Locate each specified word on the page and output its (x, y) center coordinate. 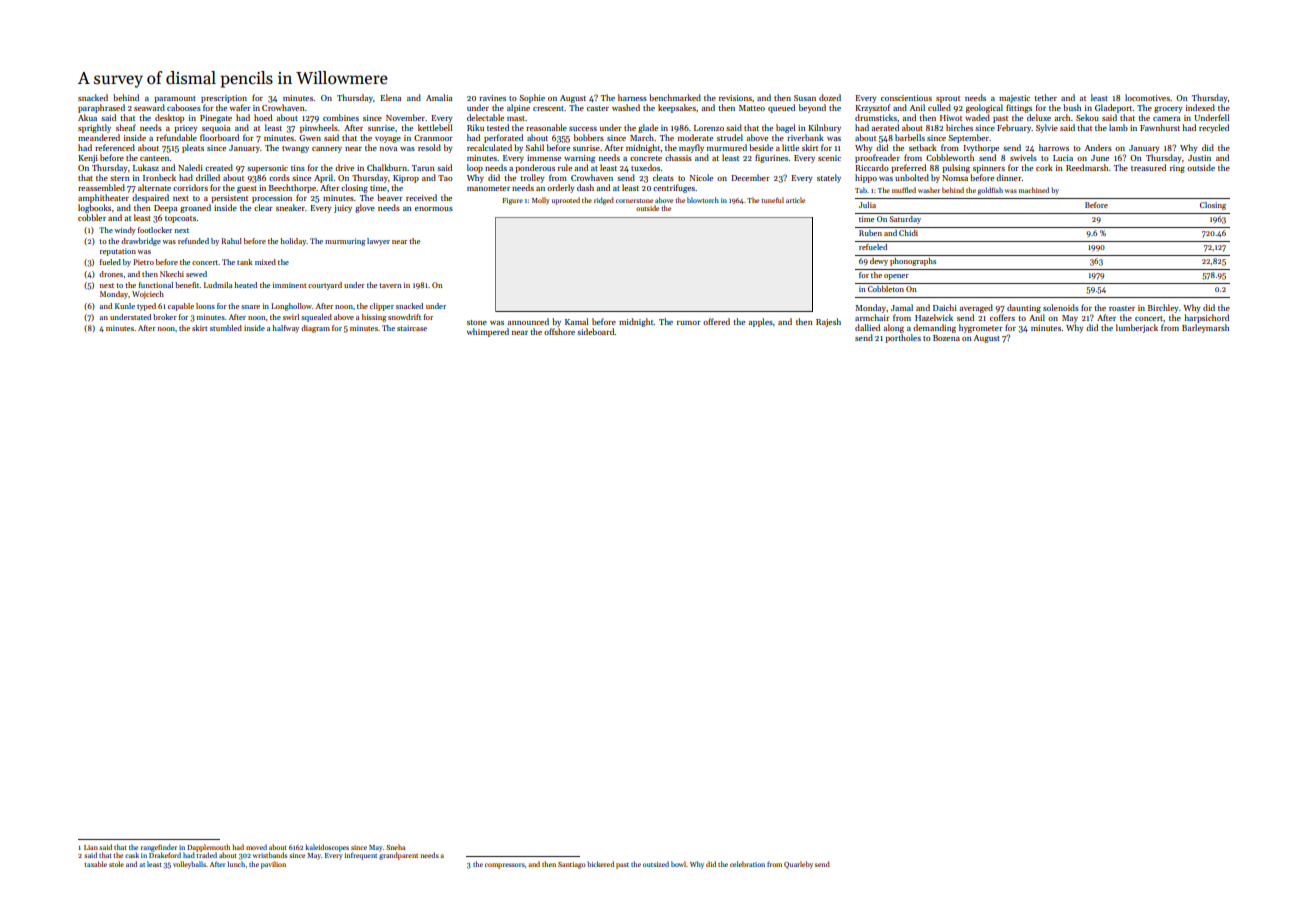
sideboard (596, 331)
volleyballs (189, 865)
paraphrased (101, 108)
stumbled (226, 328)
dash (585, 187)
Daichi (945, 307)
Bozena (946, 338)
